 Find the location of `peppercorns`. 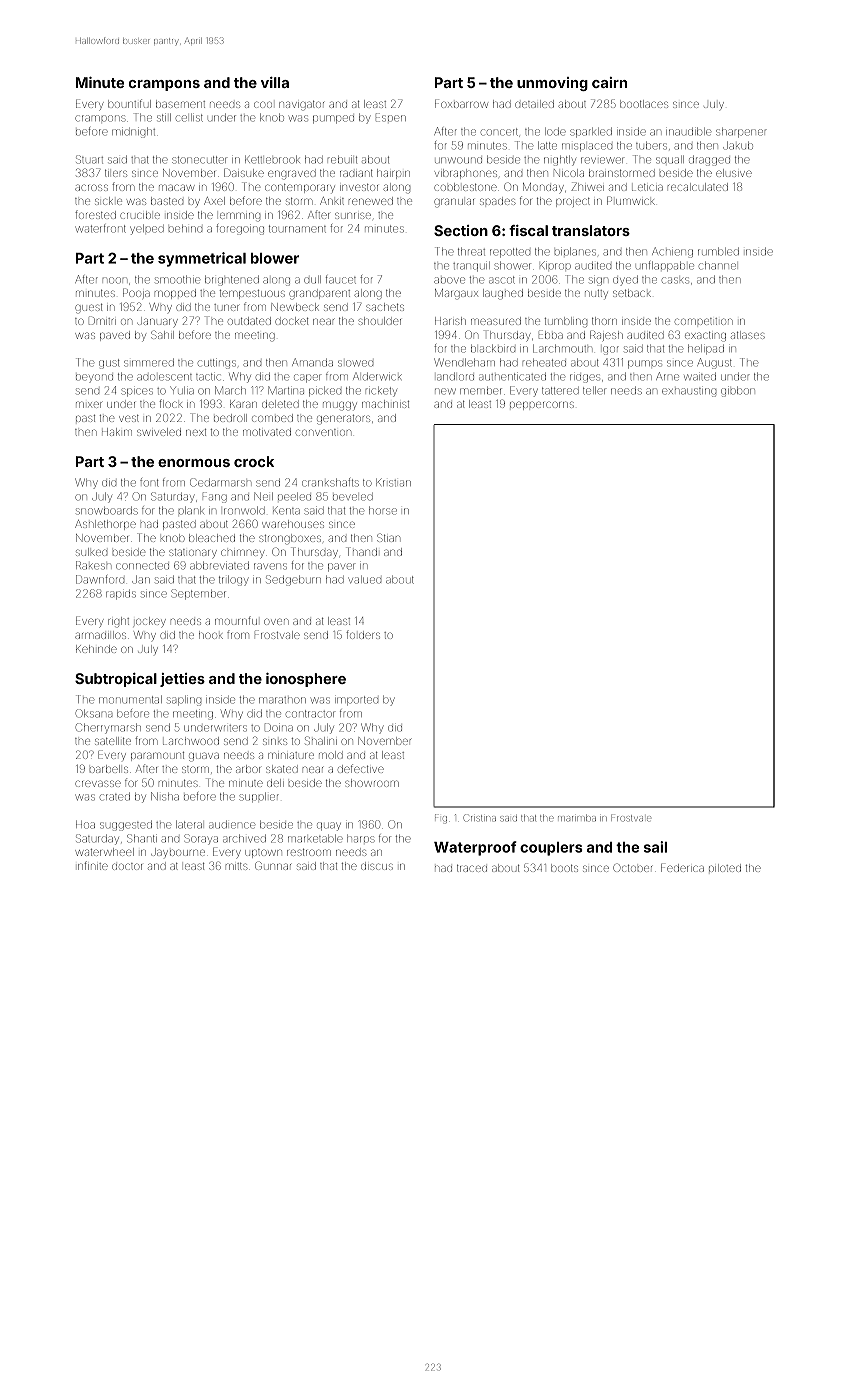

peppercorns is located at coordinates (542, 405).
